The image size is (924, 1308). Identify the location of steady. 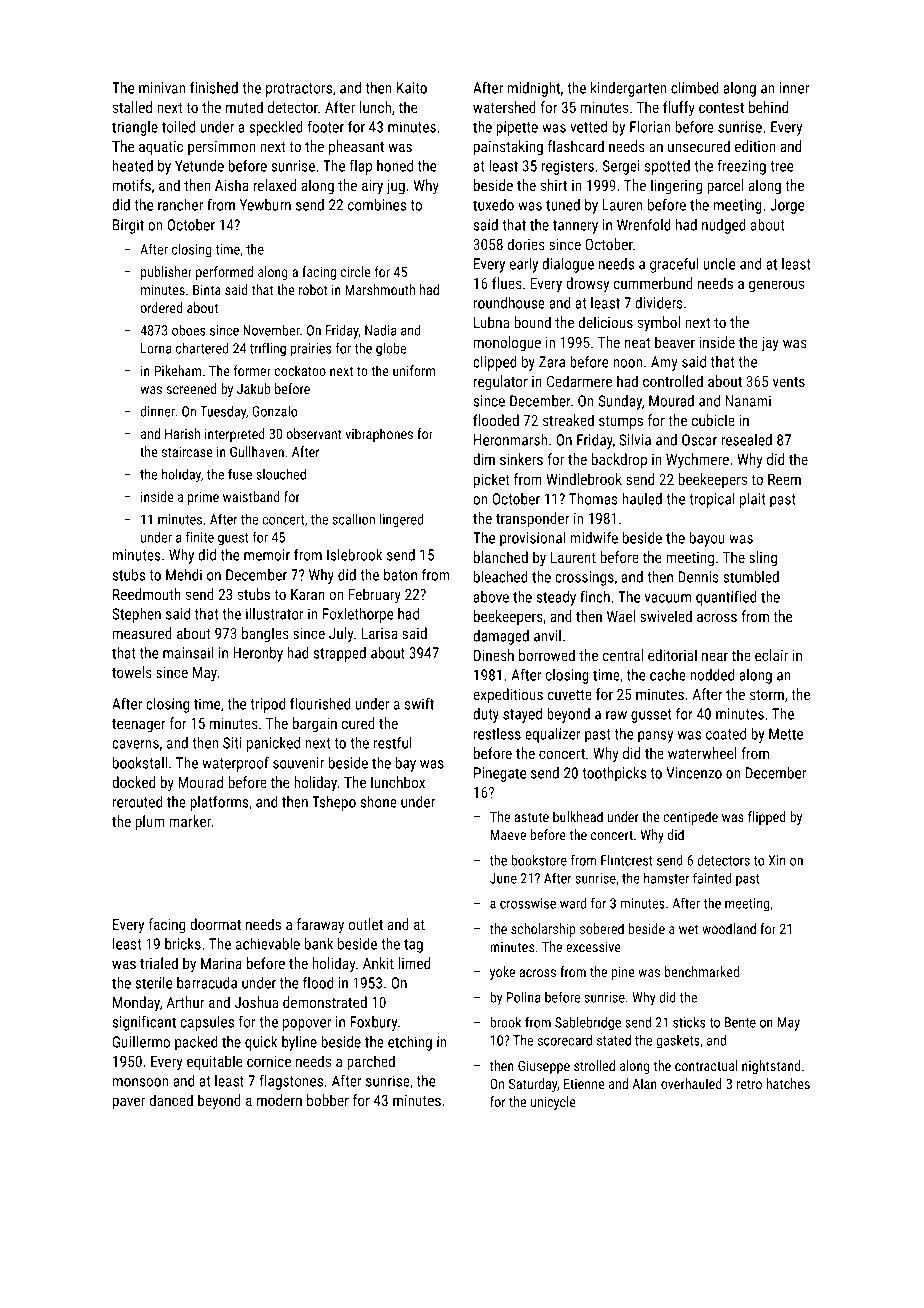
(556, 598).
